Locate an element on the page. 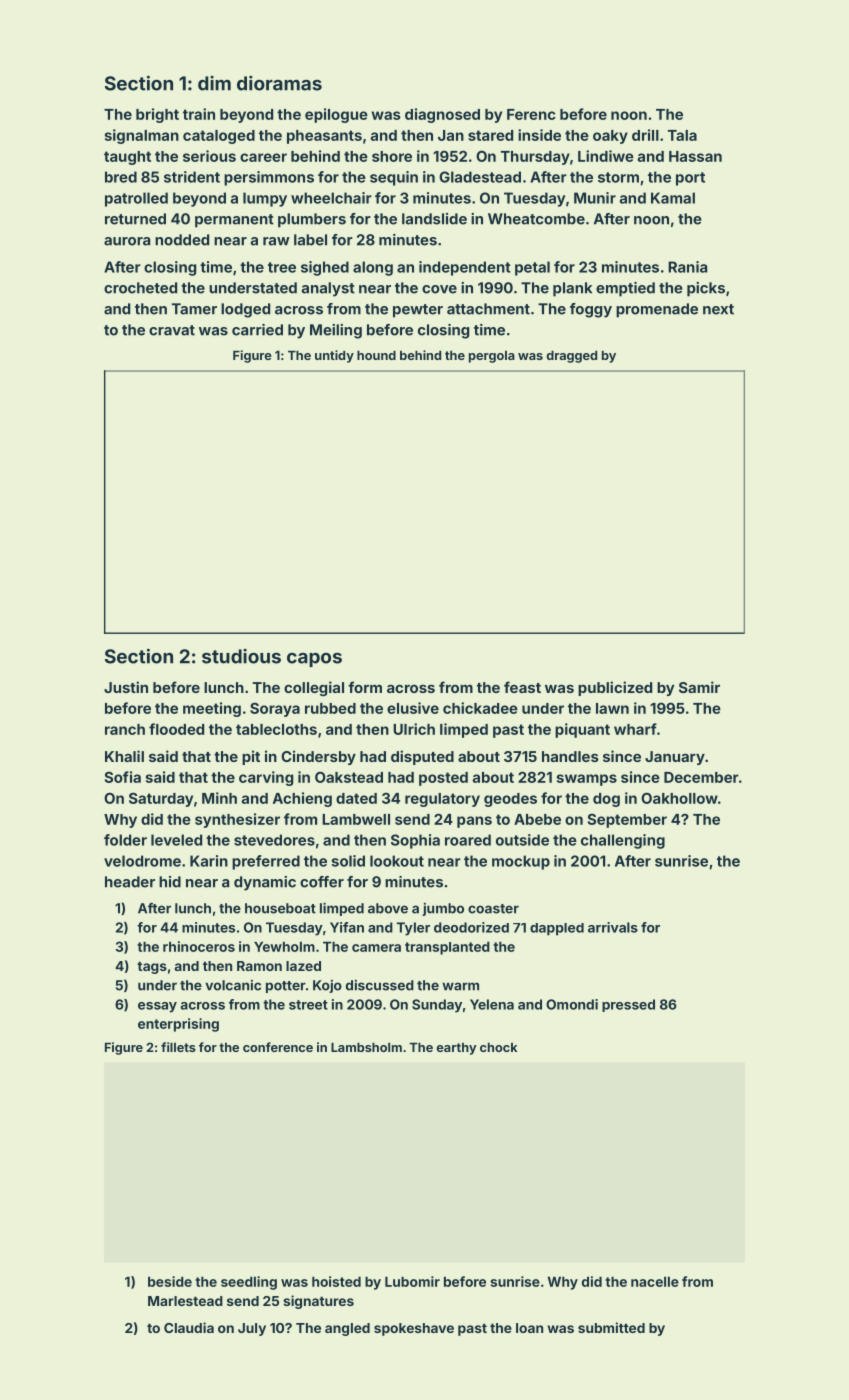 The height and width of the image is (1400, 849). publicized is located at coordinates (615, 688).
